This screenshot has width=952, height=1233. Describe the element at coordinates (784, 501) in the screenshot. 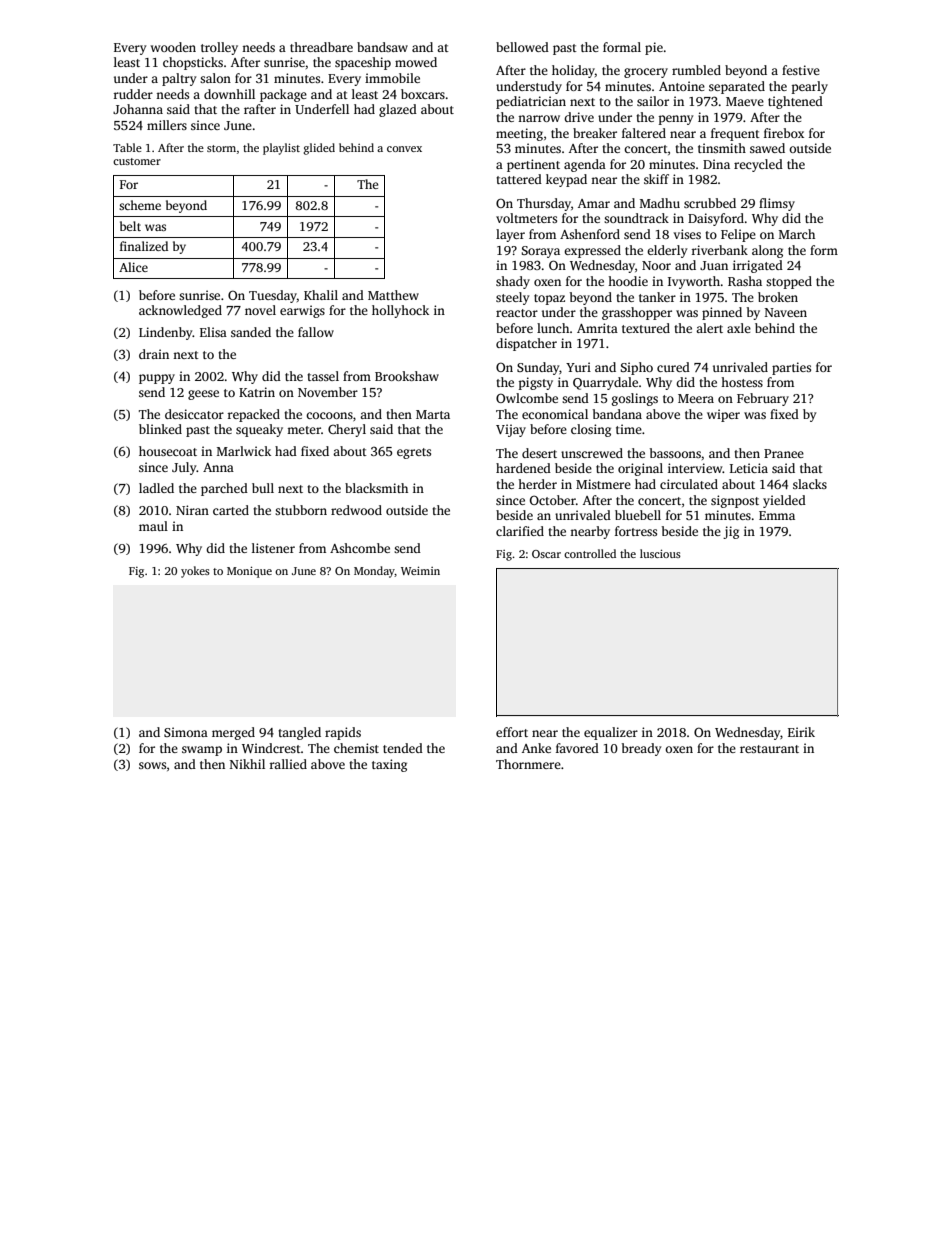

I see `yielded` at that location.
